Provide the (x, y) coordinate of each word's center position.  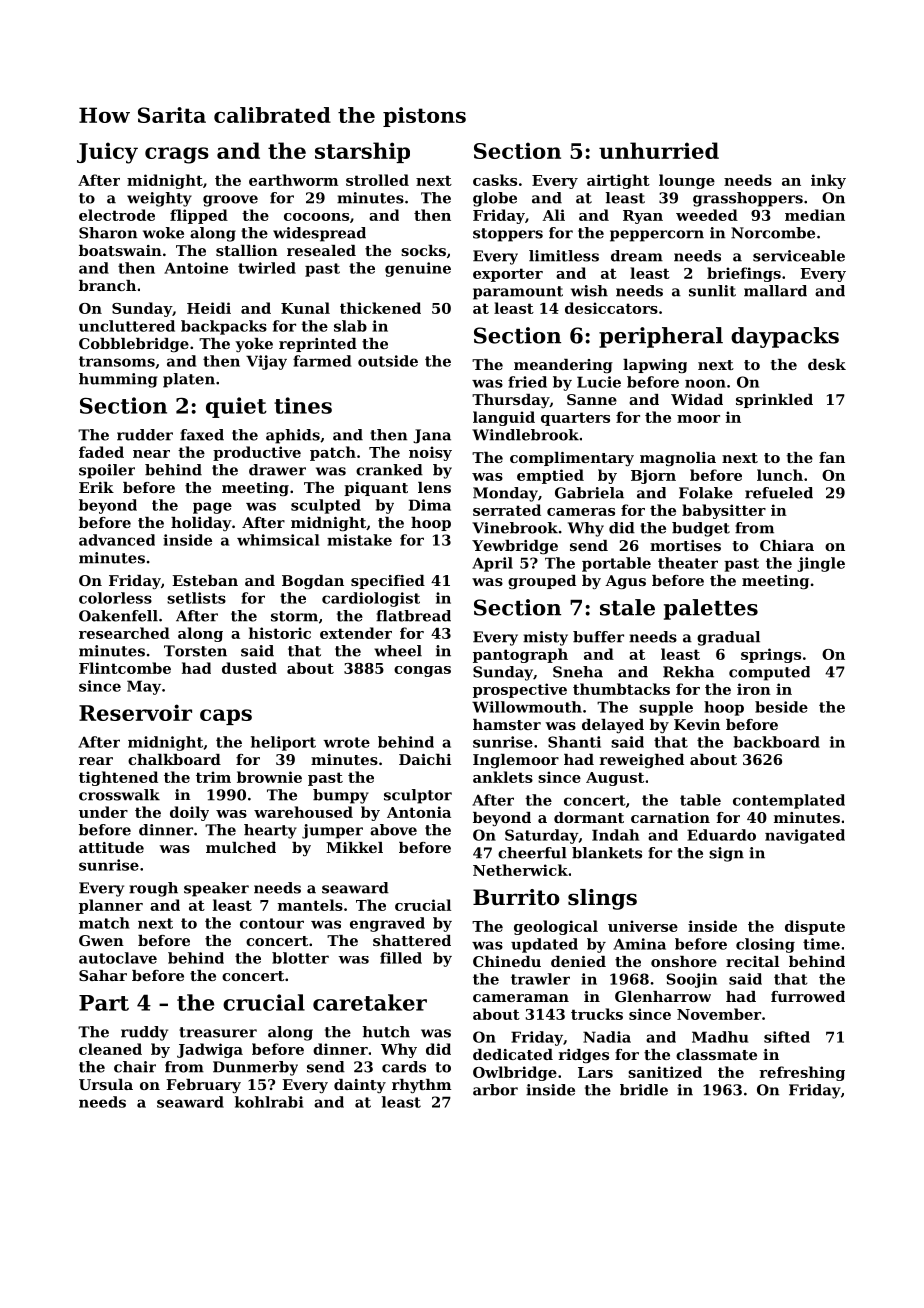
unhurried (659, 150)
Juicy (107, 153)
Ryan (643, 217)
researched (124, 633)
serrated (507, 510)
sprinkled (774, 401)
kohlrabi (269, 1102)
